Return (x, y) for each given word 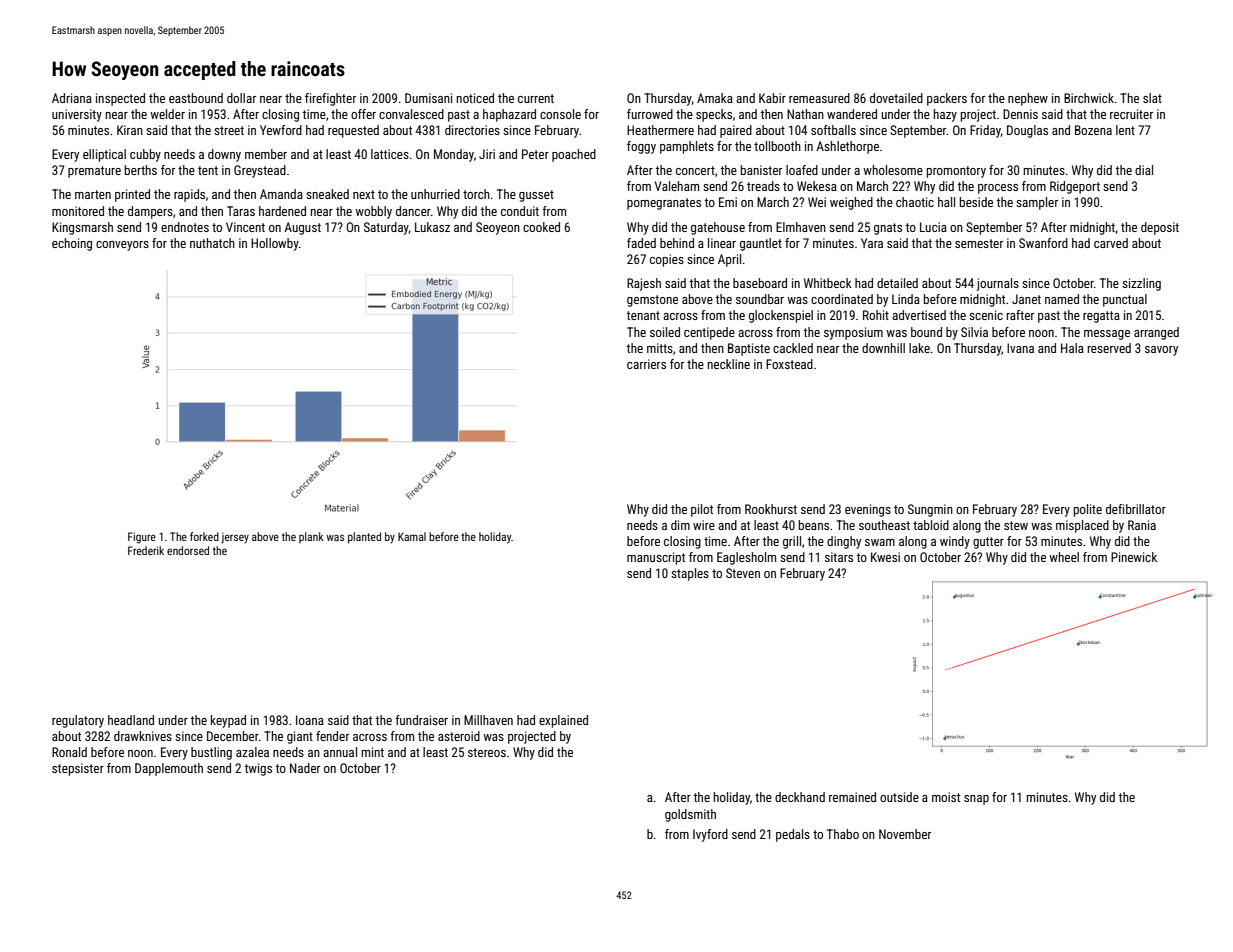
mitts (660, 348)
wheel (1064, 557)
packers (947, 99)
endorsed (188, 550)
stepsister (78, 769)
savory (1161, 351)
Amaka (715, 98)
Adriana (72, 98)
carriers (646, 364)
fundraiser (421, 720)
